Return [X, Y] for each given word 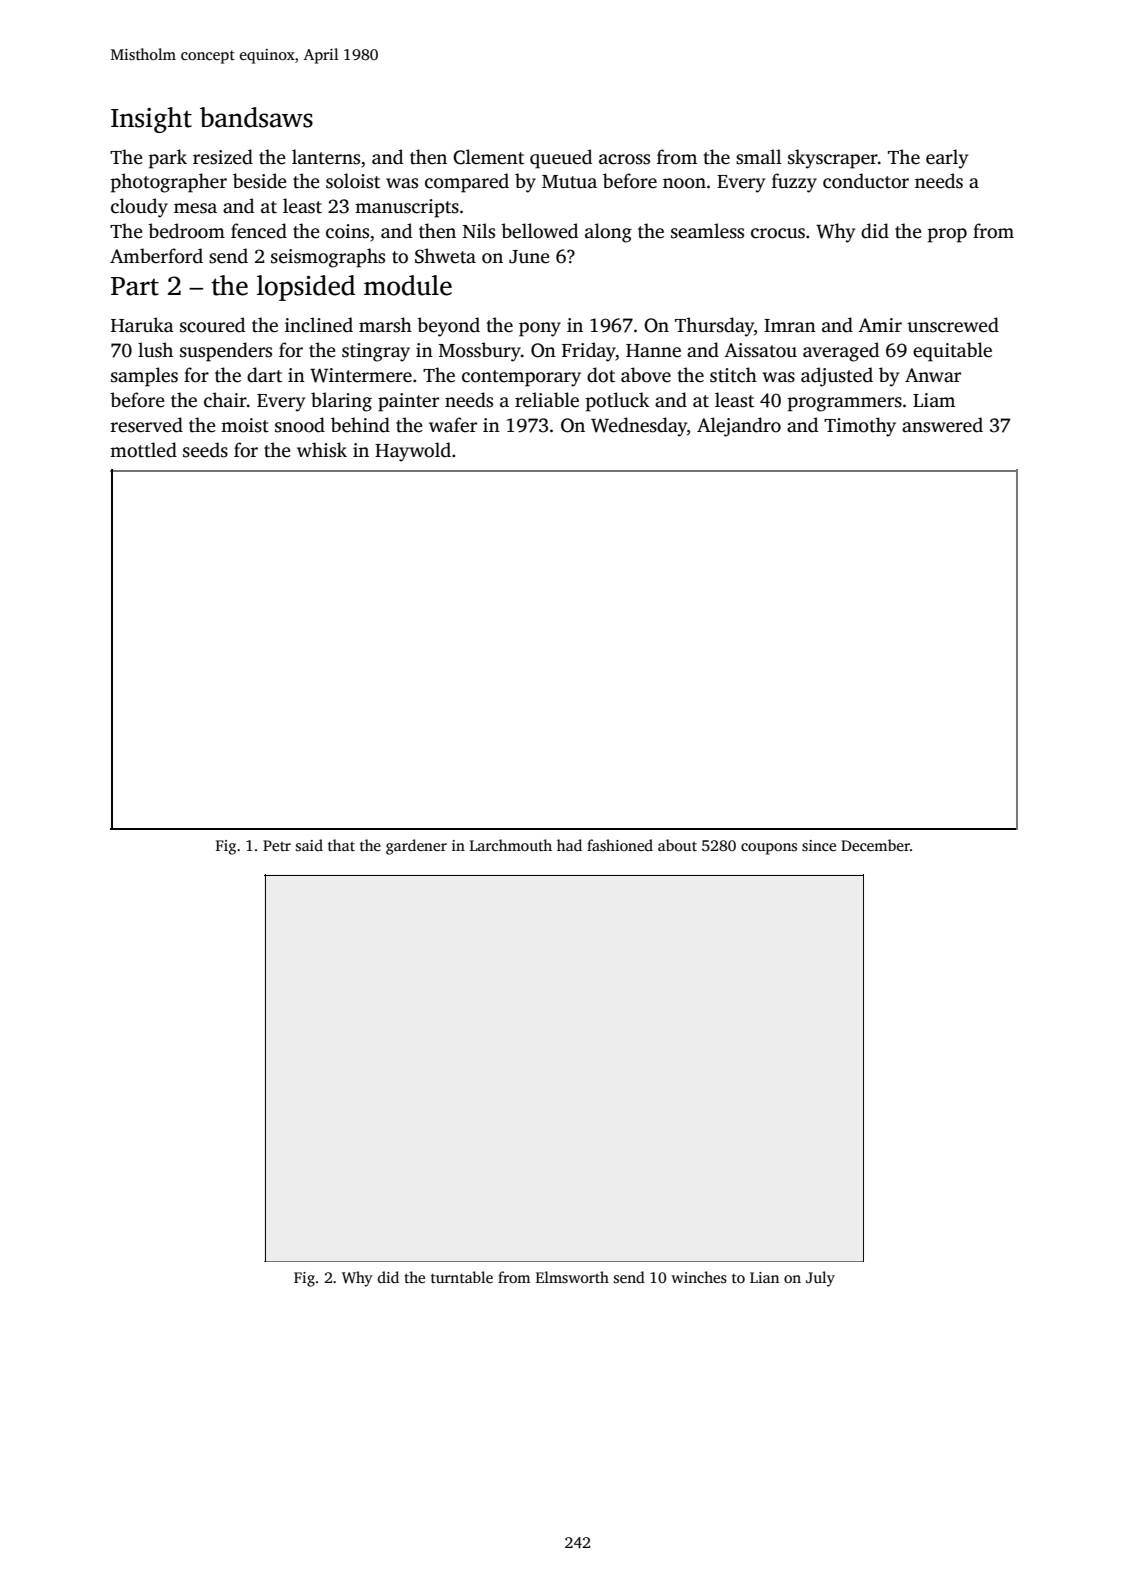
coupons [769, 849]
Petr [277, 845]
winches [699, 1277]
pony [540, 329]
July [820, 1279]
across [624, 159]
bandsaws [256, 117]
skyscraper [833, 159]
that [341, 845]
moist [245, 425]
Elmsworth [572, 1277]
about [677, 845]
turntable [462, 1277]
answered [942, 425]
